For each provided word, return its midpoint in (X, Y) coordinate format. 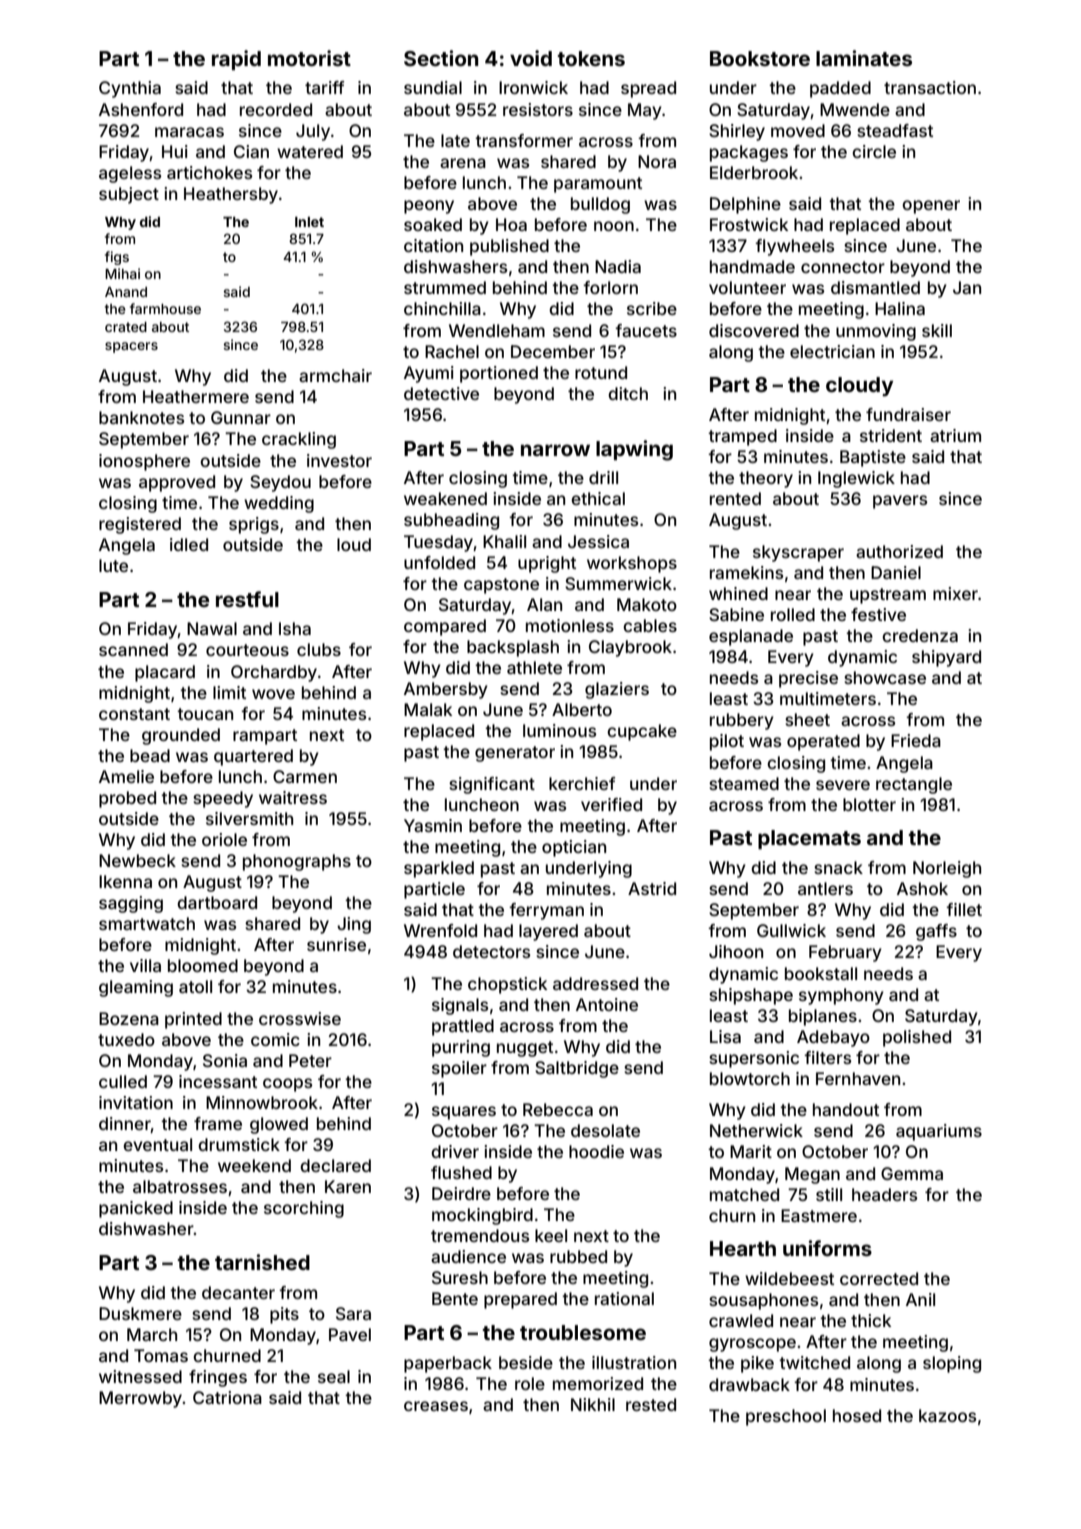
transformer (524, 140)
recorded (276, 109)
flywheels (794, 247)
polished (917, 1038)
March (152, 1334)
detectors (491, 951)
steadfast (895, 130)
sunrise (336, 944)
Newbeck (137, 860)
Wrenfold (440, 930)
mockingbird (482, 1216)
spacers (131, 347)
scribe (652, 308)
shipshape (751, 996)
